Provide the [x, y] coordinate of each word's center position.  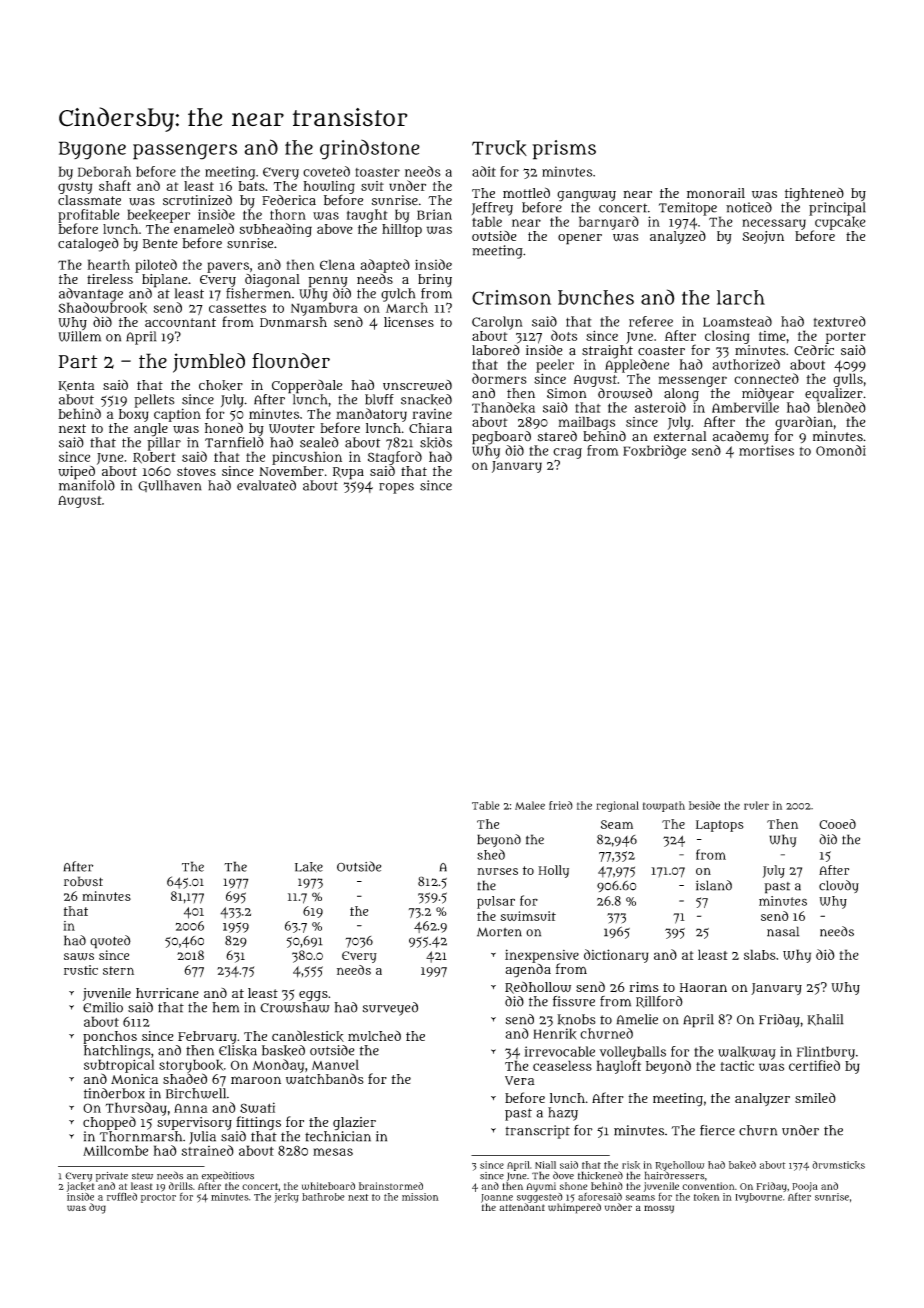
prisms [564, 150]
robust [83, 881]
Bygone [92, 150]
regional [617, 806]
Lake [309, 867]
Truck [499, 148]
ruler [756, 805]
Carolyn [497, 323]
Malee [530, 805]
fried [561, 805]
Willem [79, 336]
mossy [659, 1209]
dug [97, 1208]
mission [420, 1197]
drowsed [625, 393]
